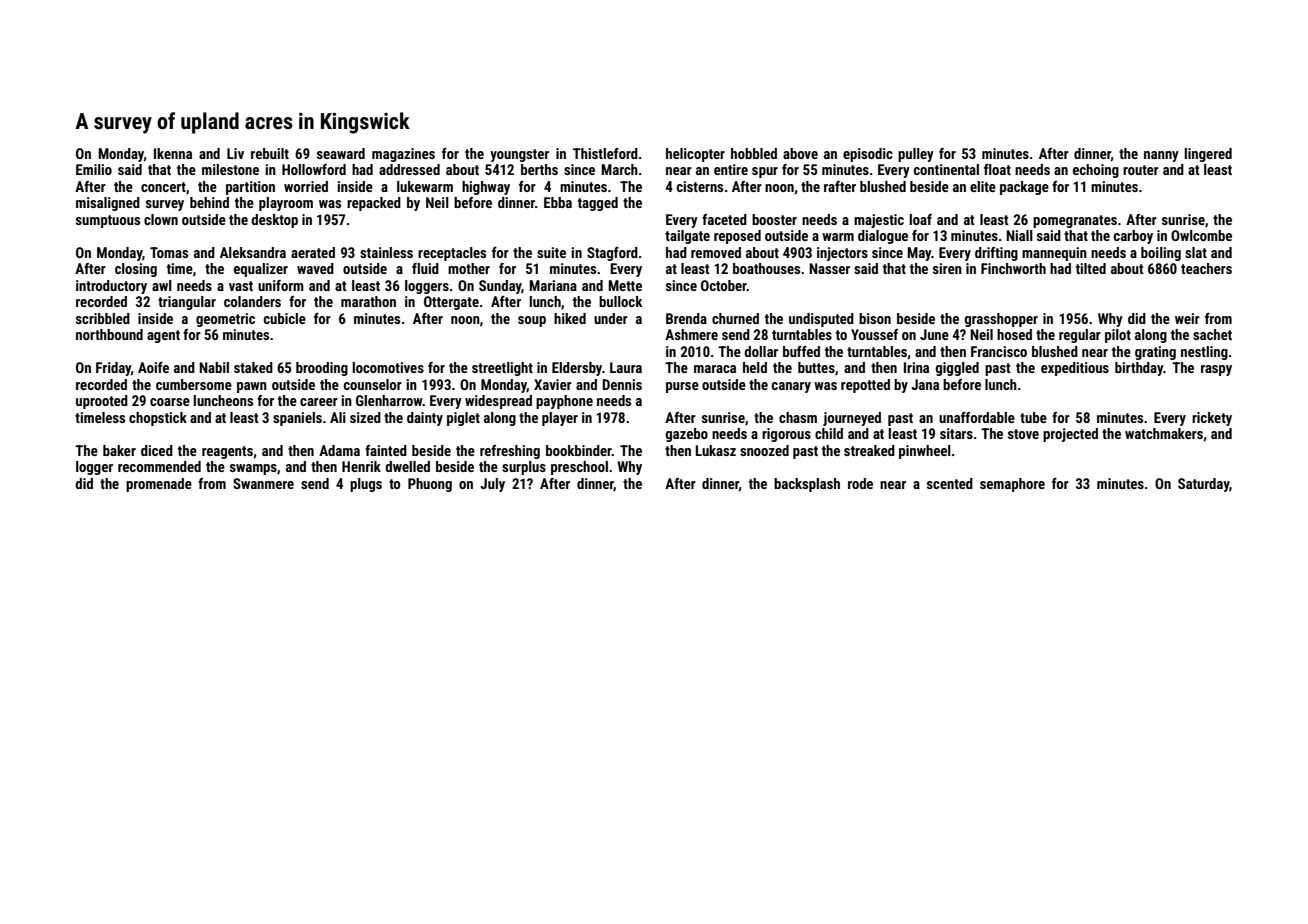  What do you see at coordinates (94, 169) in the screenshot?
I see `Emilio` at bounding box center [94, 169].
